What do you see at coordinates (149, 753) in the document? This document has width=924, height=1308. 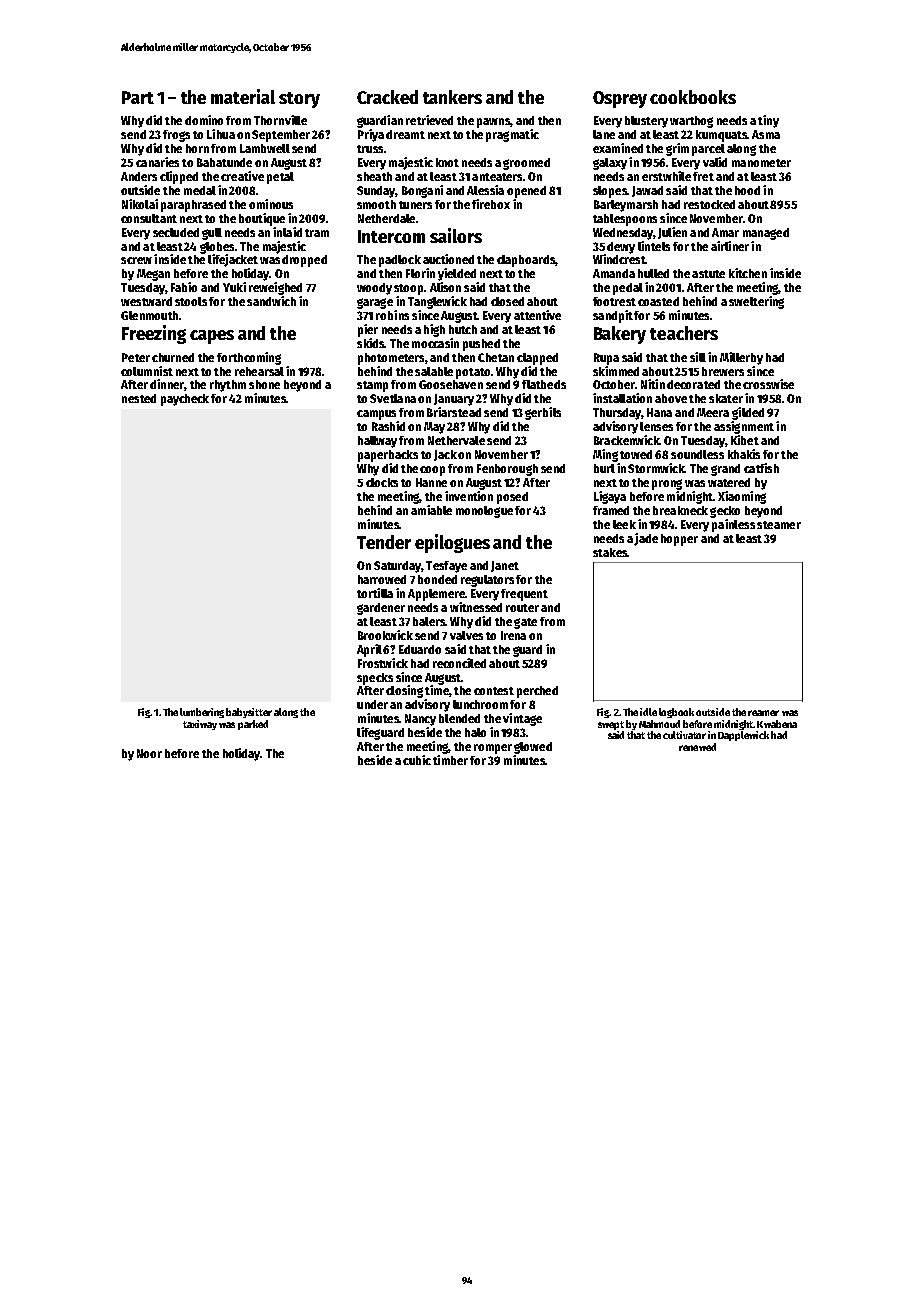 I see `Noor` at bounding box center [149, 753].
